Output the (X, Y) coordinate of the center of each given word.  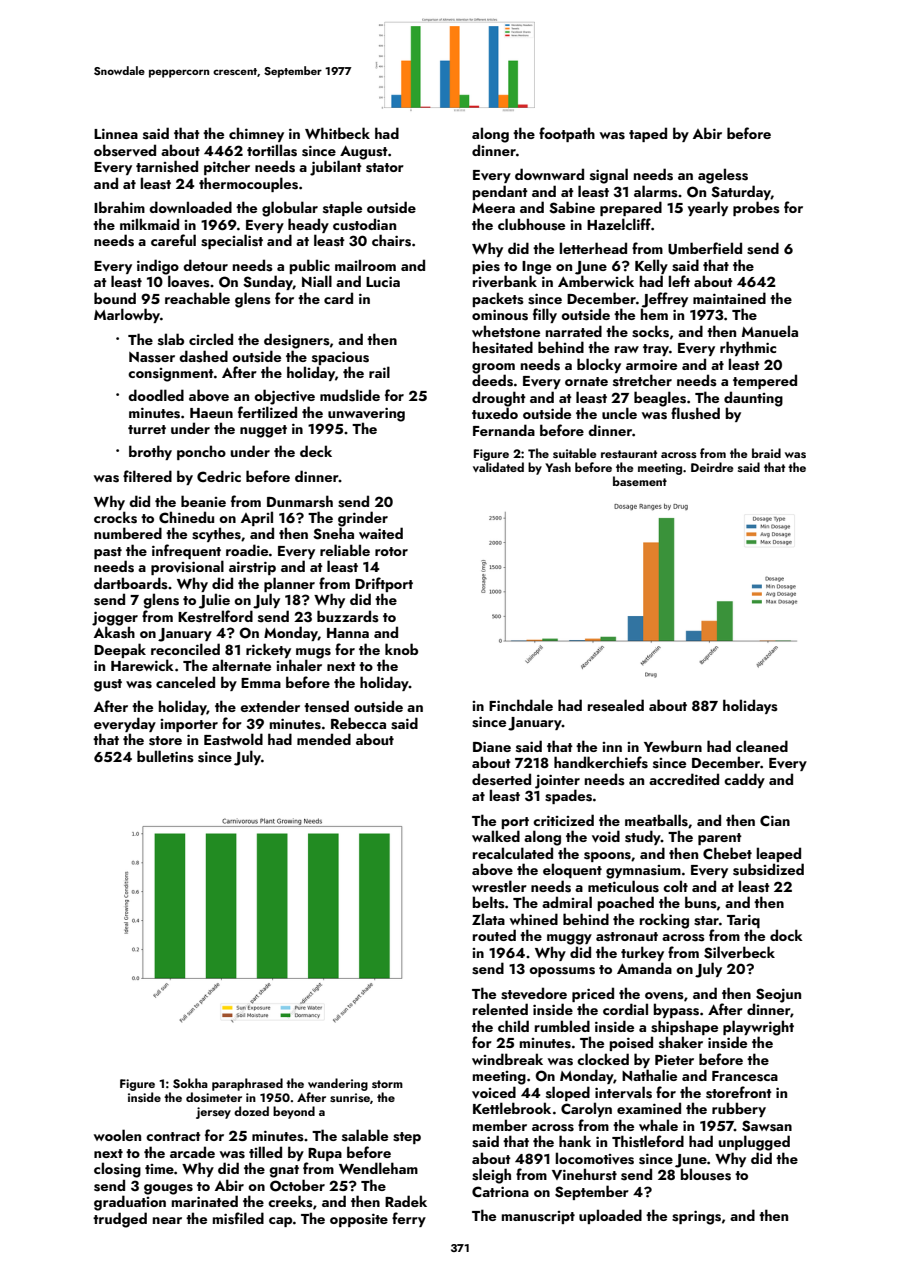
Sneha (333, 533)
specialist (232, 241)
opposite (359, 1220)
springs (696, 1217)
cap (280, 1222)
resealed (616, 705)
